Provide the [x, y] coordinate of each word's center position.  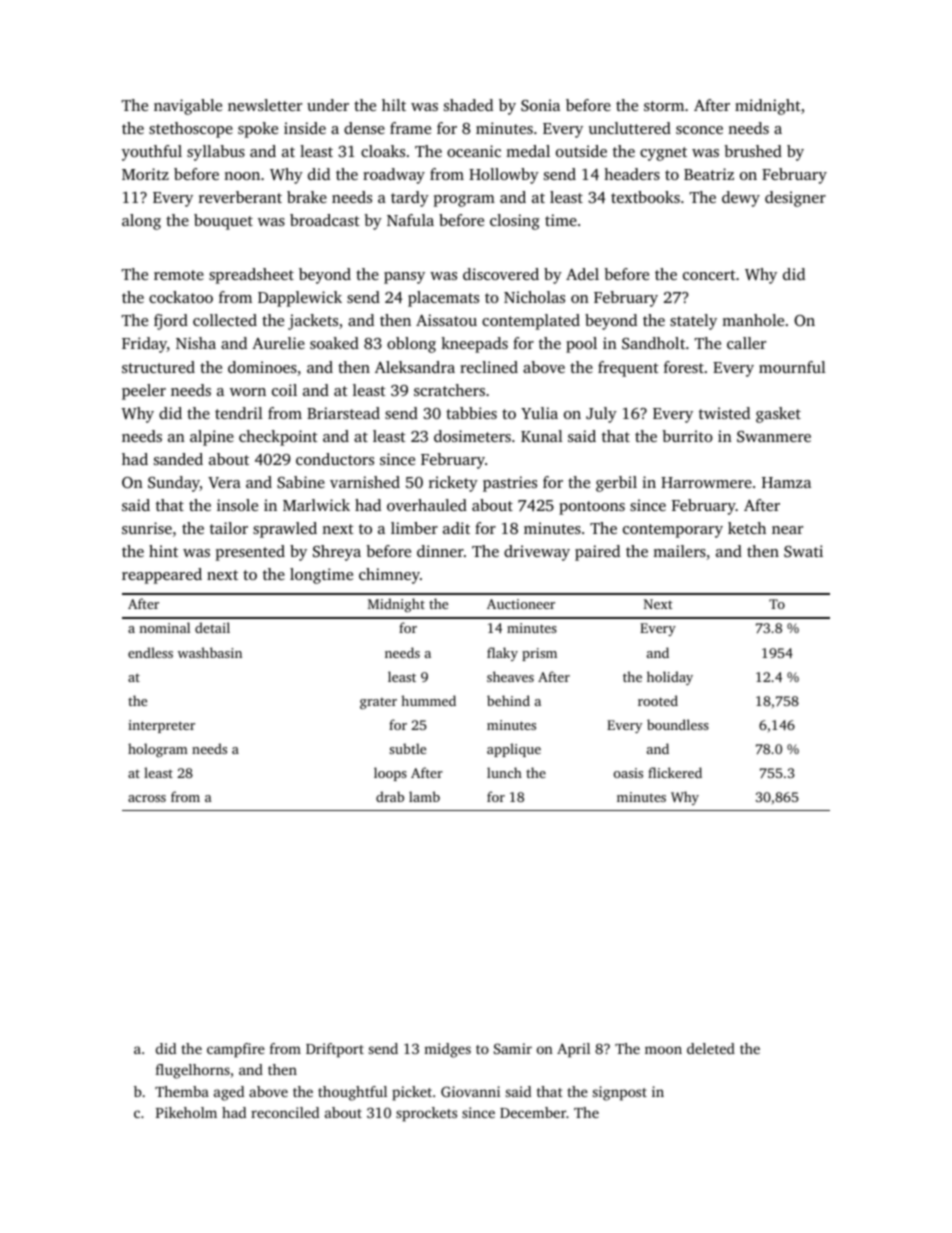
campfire [236, 1050]
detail [212, 627]
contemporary [673, 531]
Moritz [145, 174]
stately [693, 322]
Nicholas [534, 297]
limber [414, 528]
